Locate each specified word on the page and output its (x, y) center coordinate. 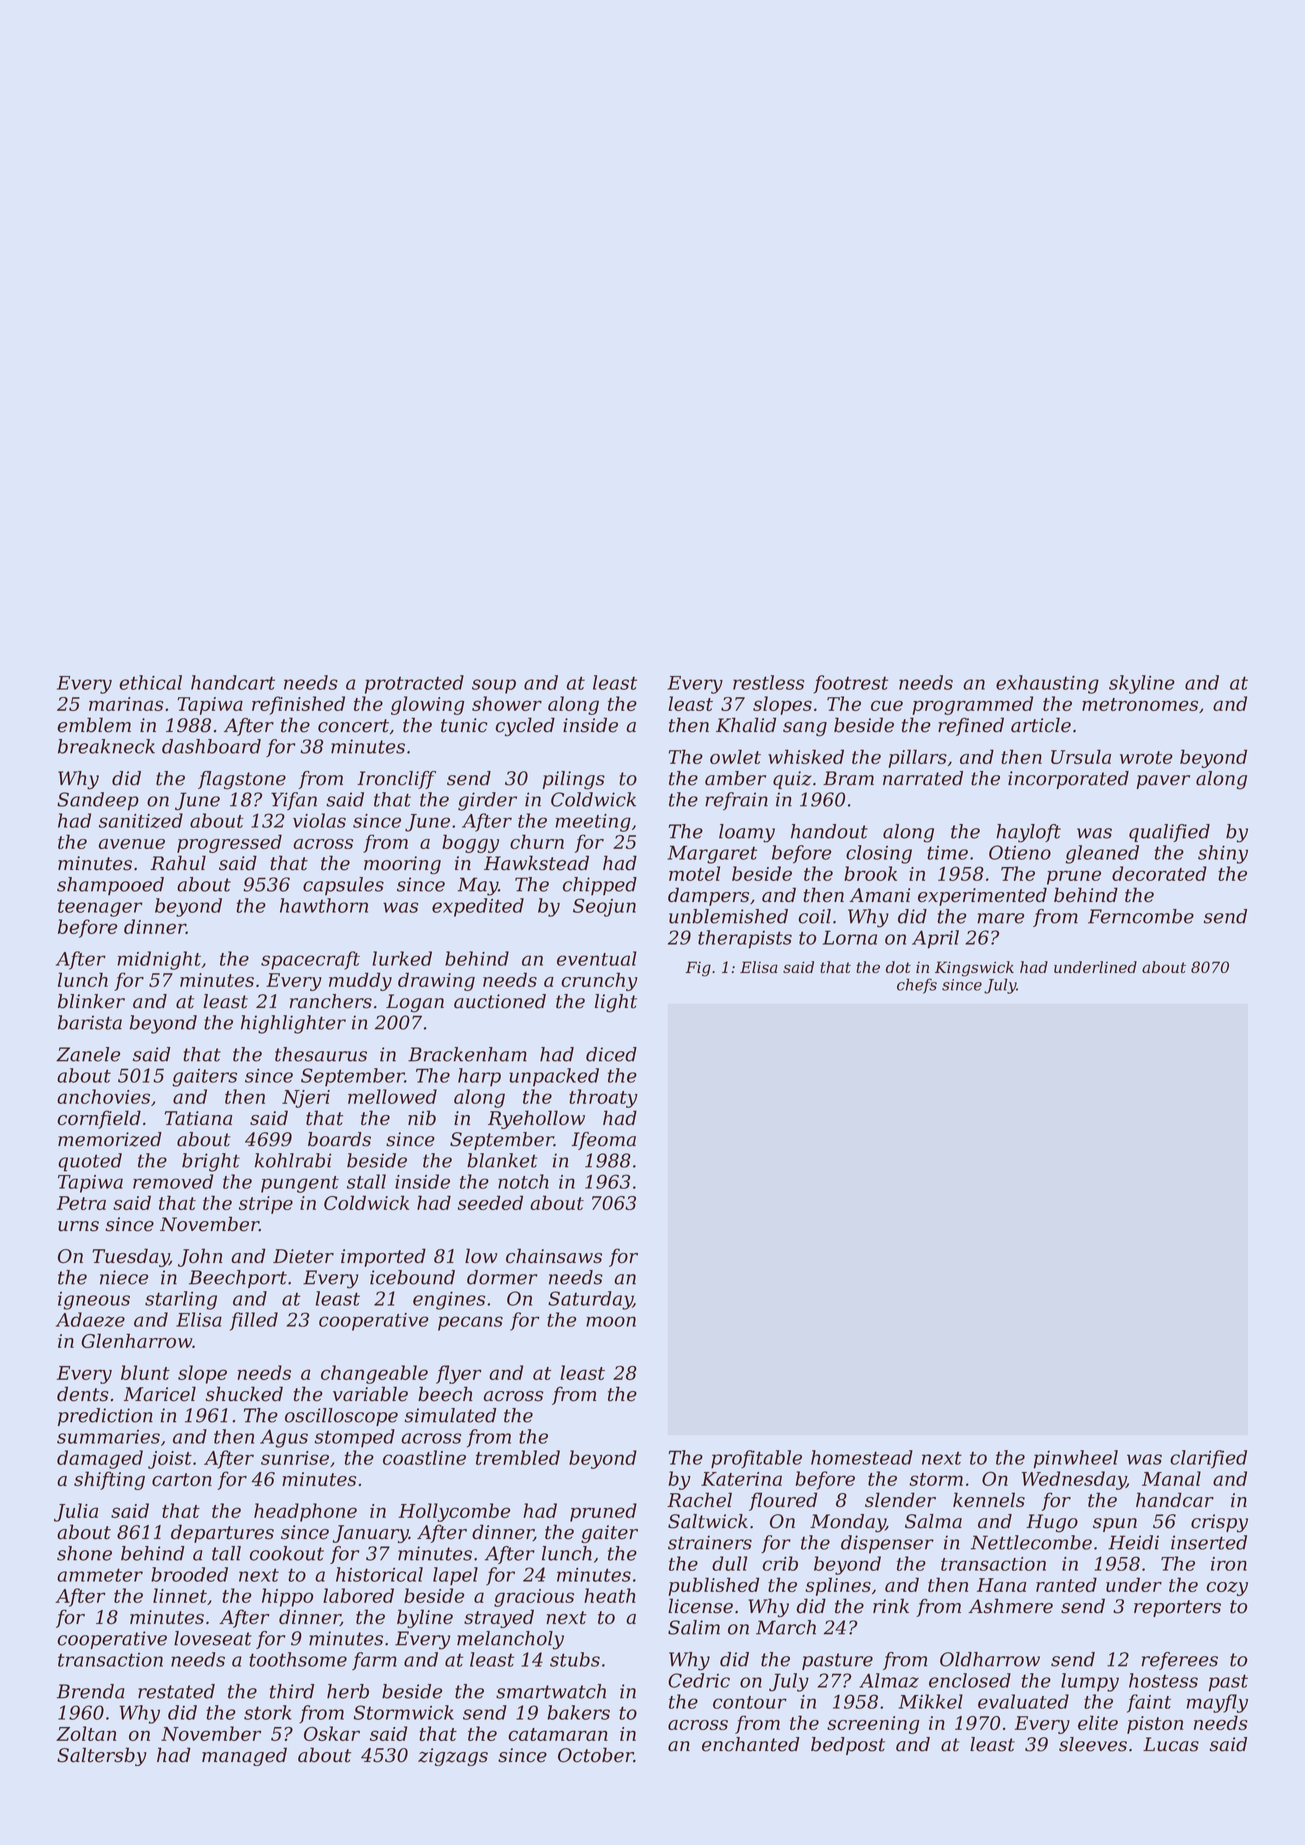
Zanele (88, 1054)
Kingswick (974, 969)
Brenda (91, 1691)
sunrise (295, 1458)
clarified (1208, 1459)
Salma (933, 1521)
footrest (850, 684)
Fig (698, 969)
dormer (502, 1277)
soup (494, 686)
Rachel (699, 1500)
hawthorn (324, 905)
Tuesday (130, 1257)
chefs (917, 986)
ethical (150, 682)
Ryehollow (536, 1119)
